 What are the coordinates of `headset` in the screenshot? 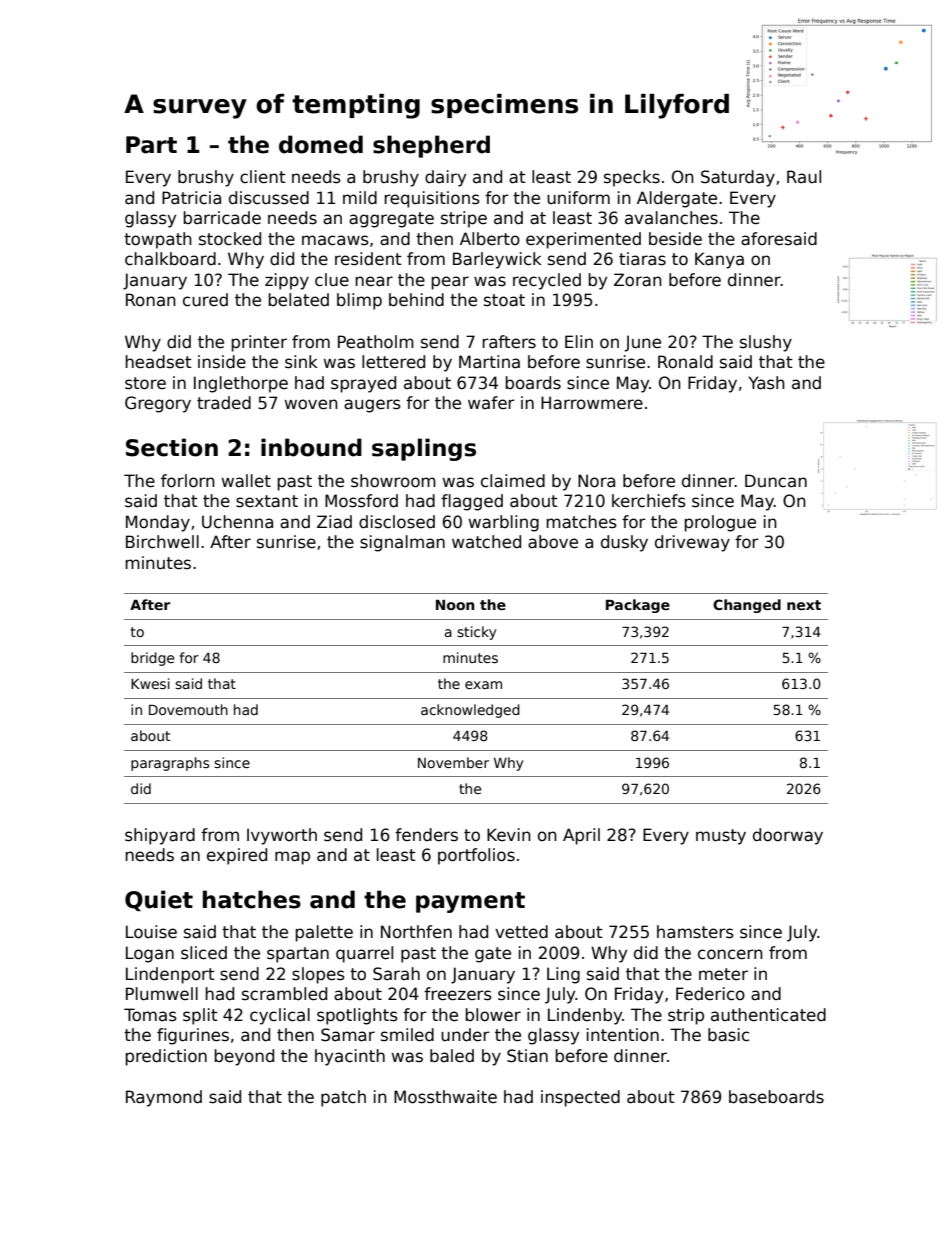 It's located at (158, 362).
